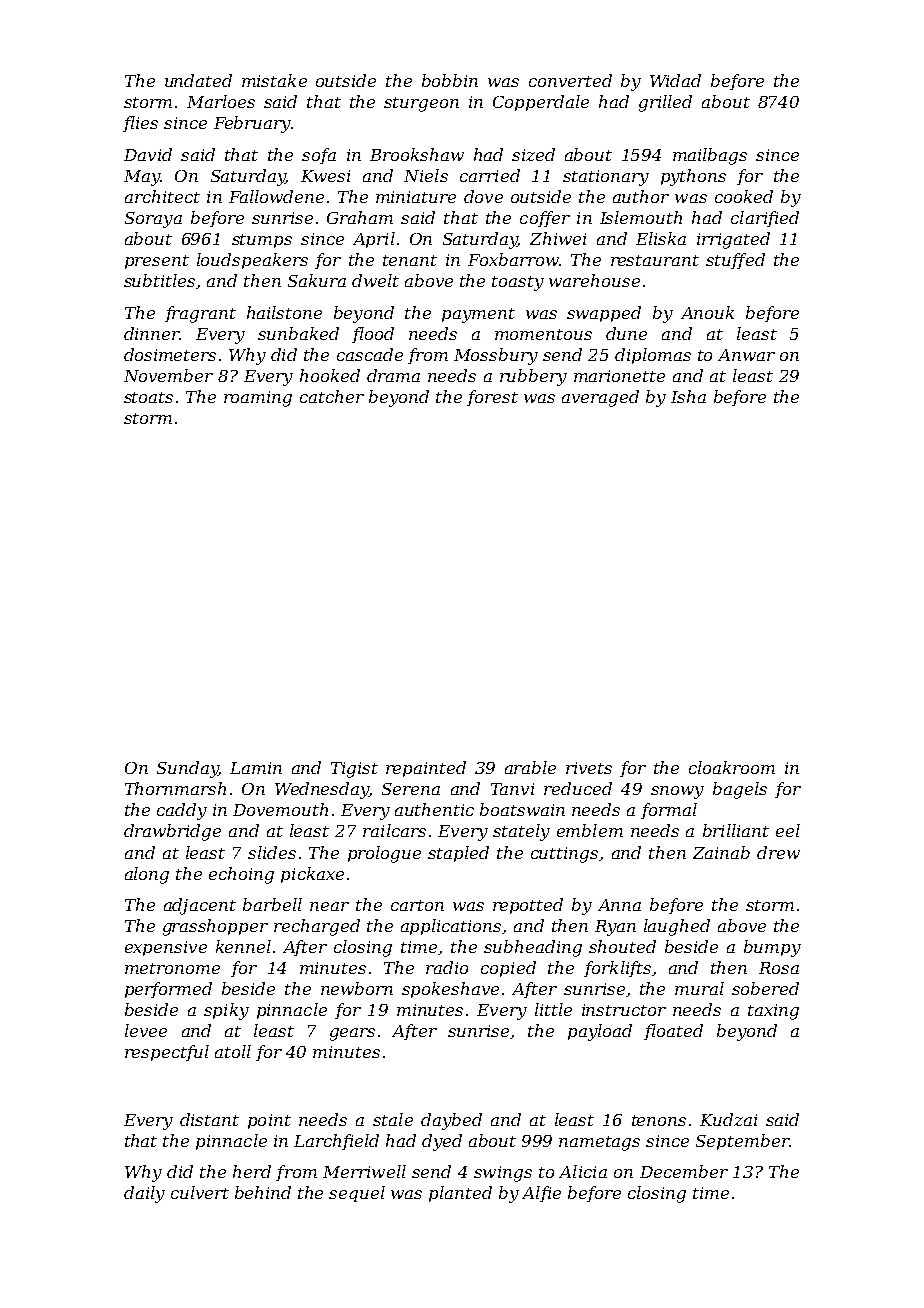  What do you see at coordinates (162, 196) in the image?
I see `architect` at bounding box center [162, 196].
